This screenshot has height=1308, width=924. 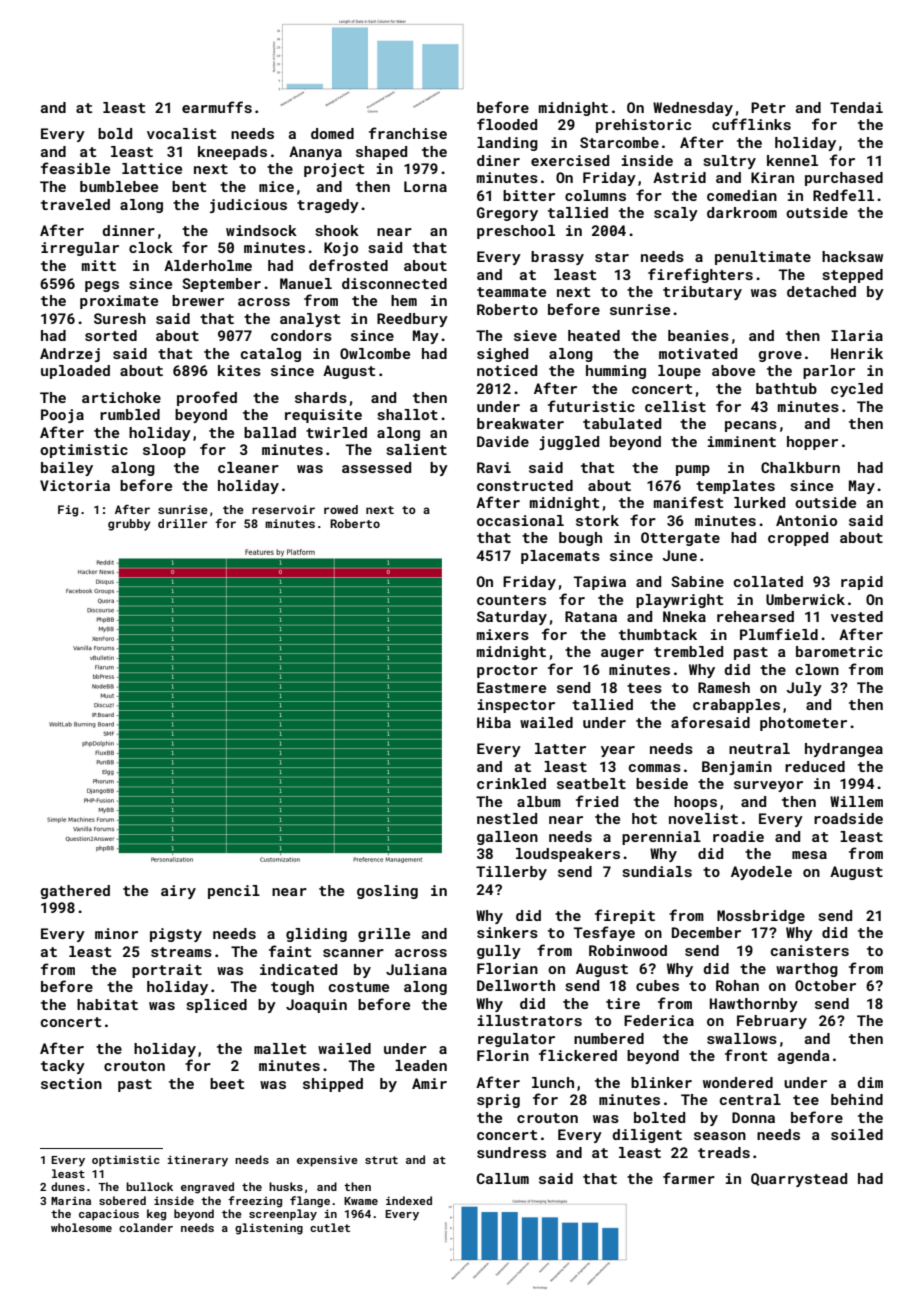 I want to click on rapid, so click(x=862, y=583).
